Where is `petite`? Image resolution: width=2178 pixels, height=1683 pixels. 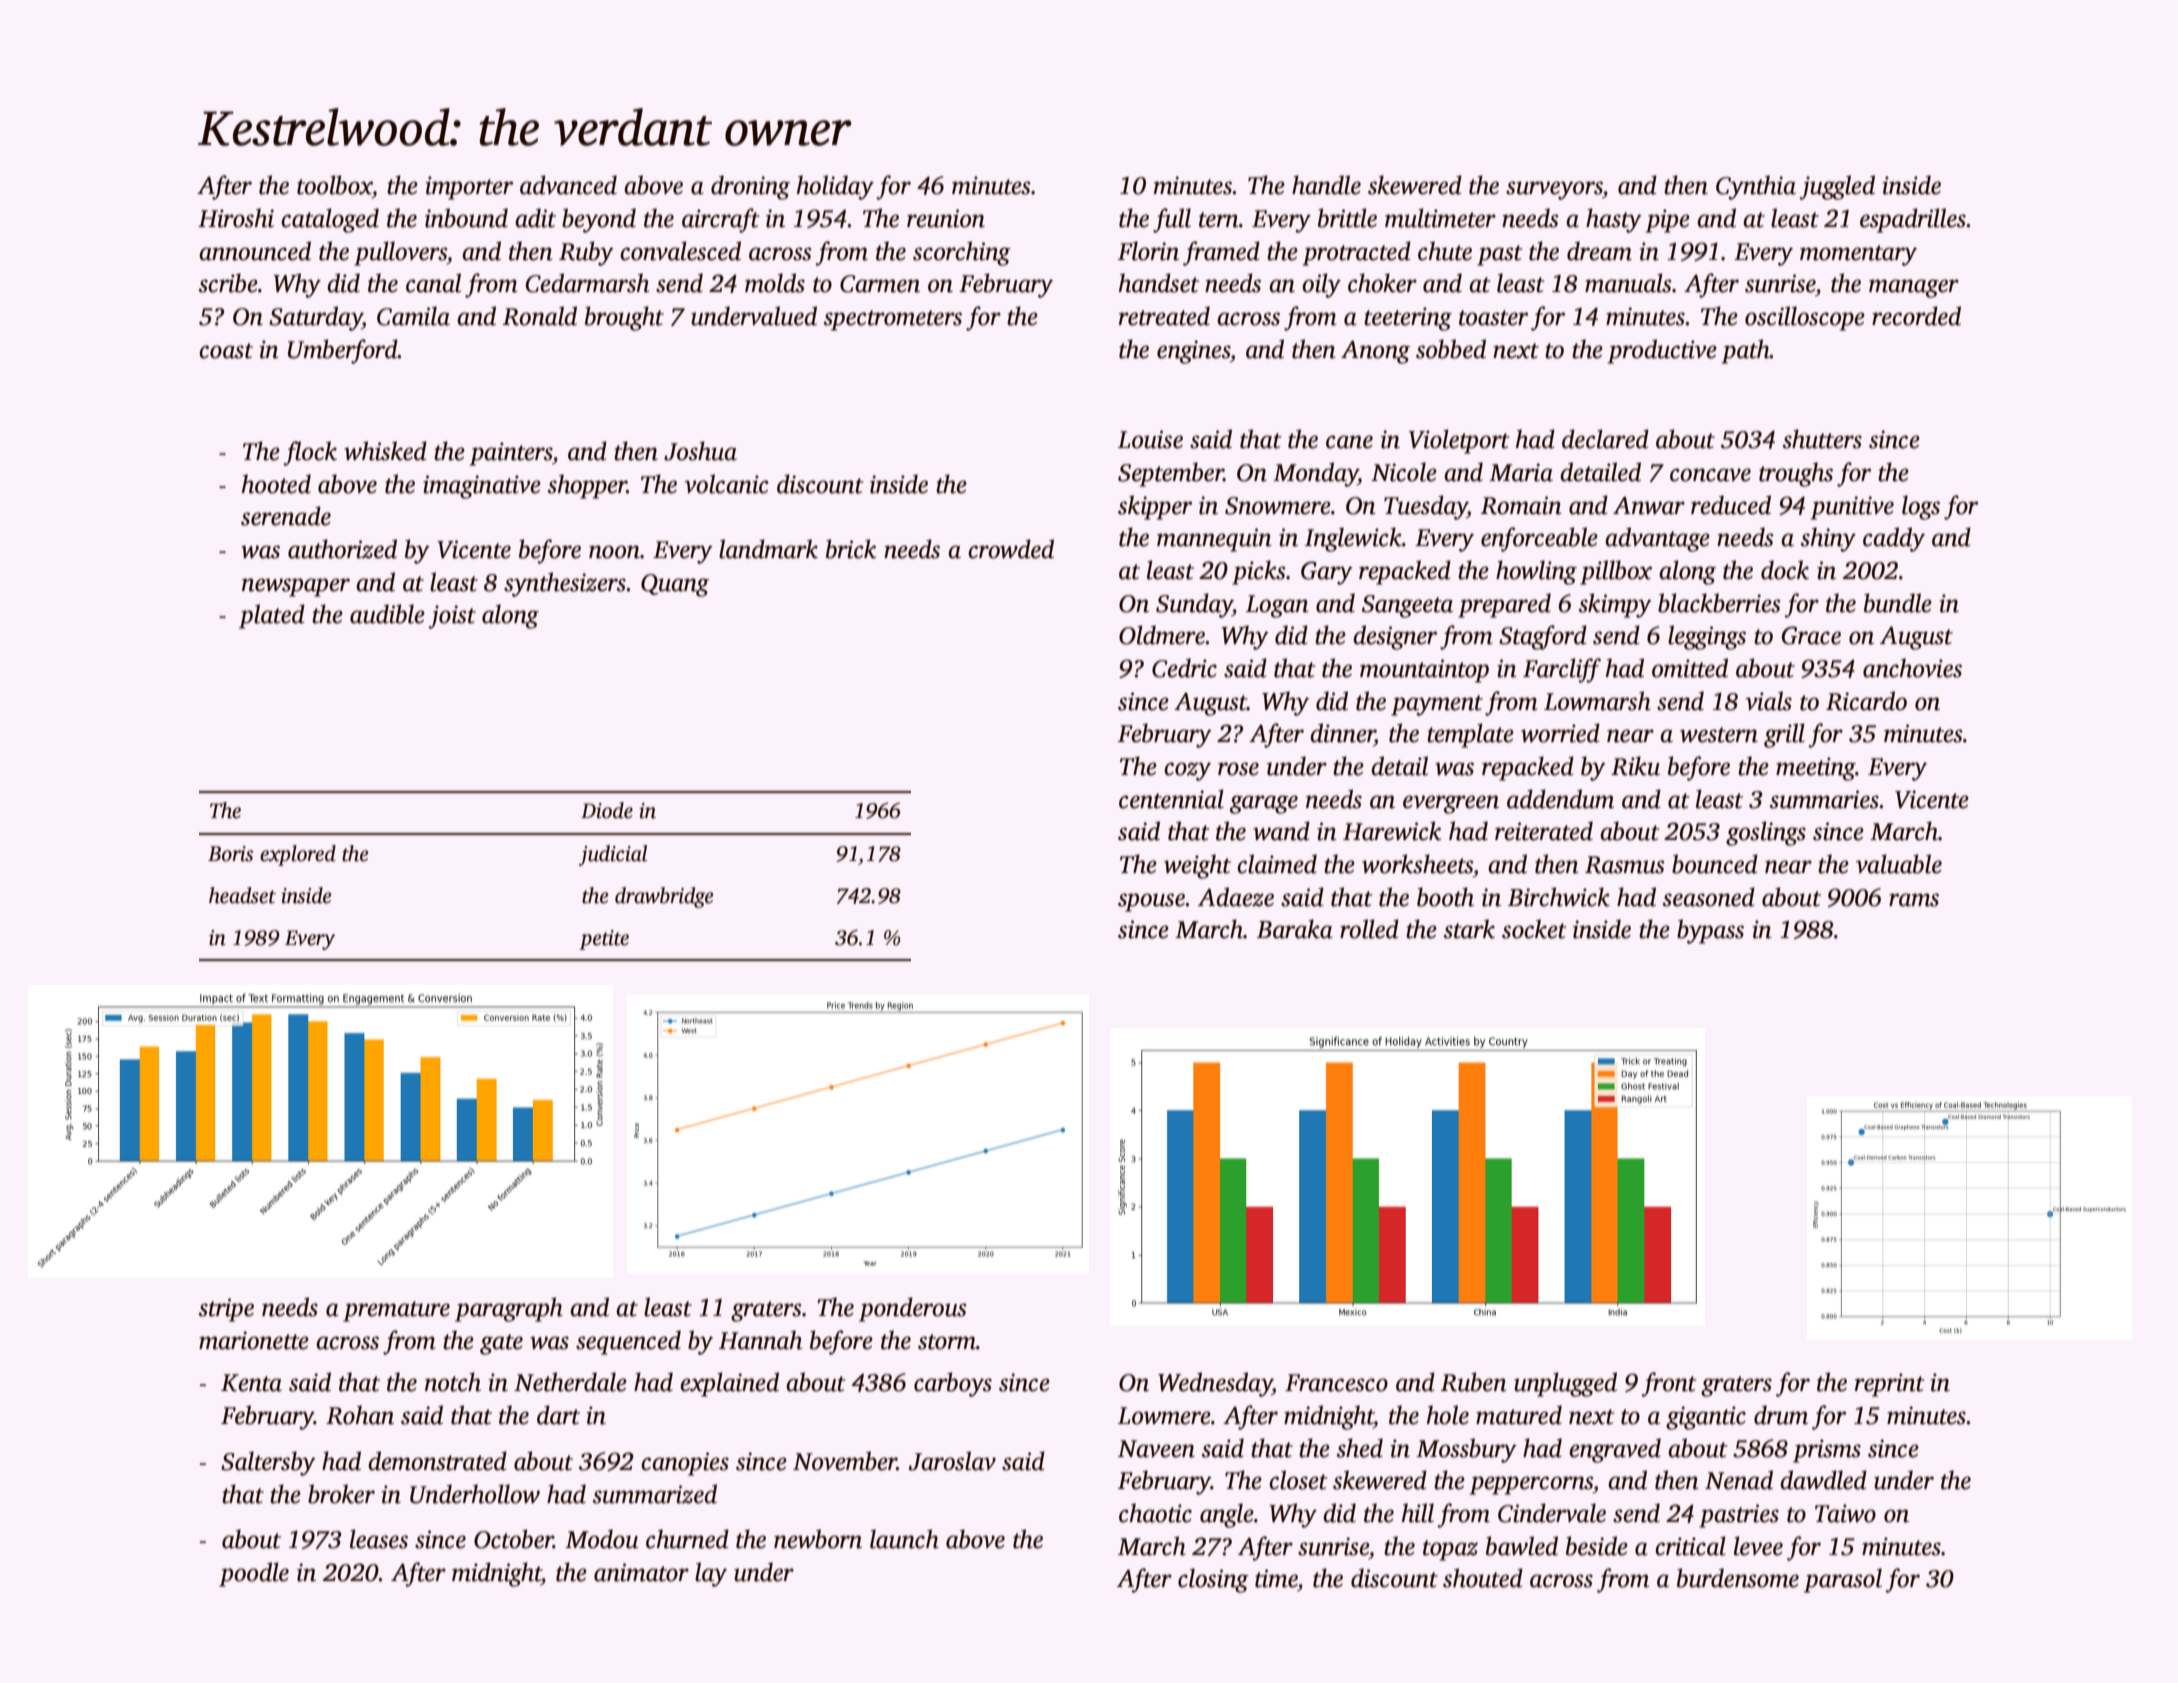 petite is located at coordinates (604, 940).
